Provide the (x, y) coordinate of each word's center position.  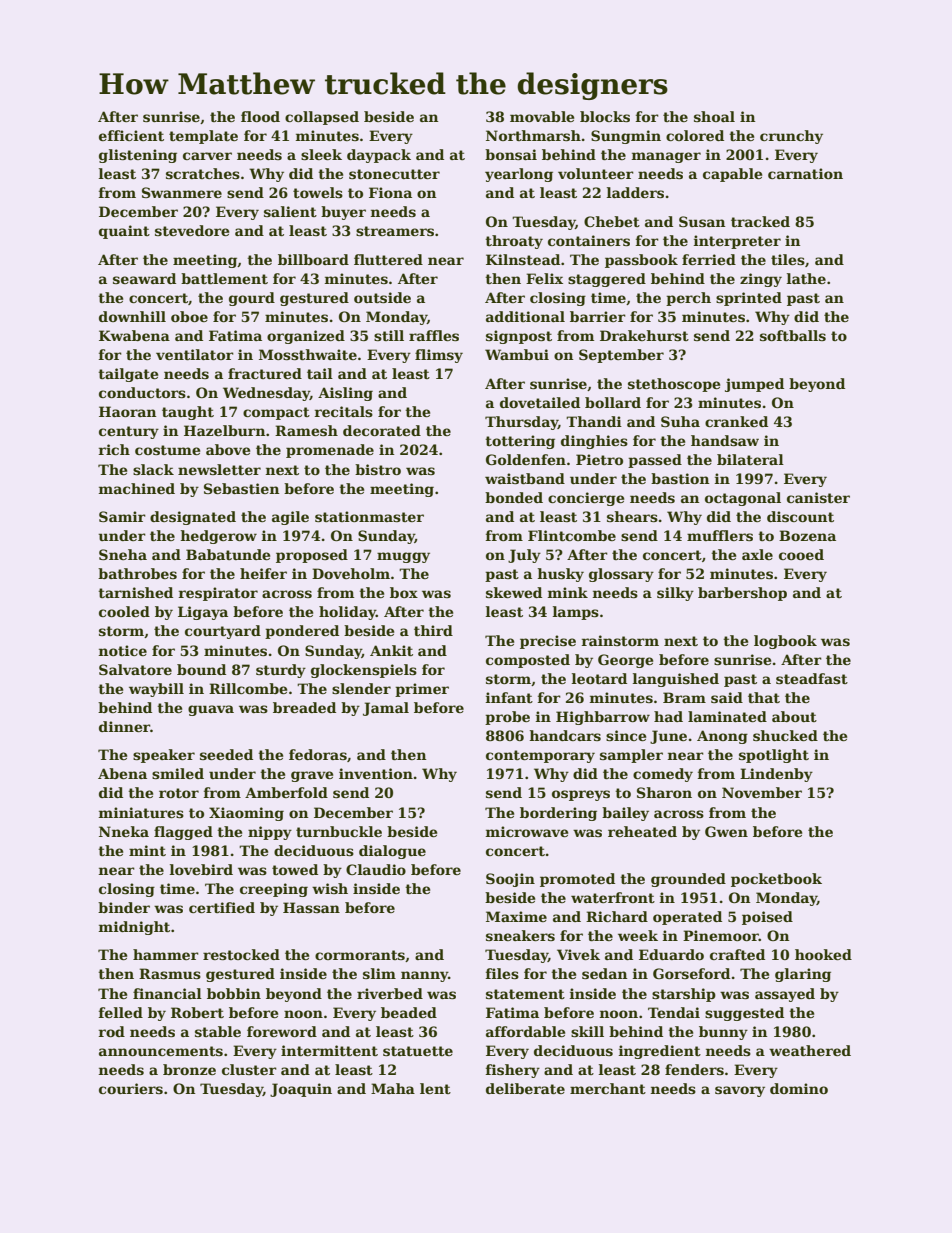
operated (687, 918)
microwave (527, 831)
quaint (124, 232)
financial (167, 993)
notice (123, 650)
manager (666, 157)
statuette (418, 1051)
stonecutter (394, 174)
